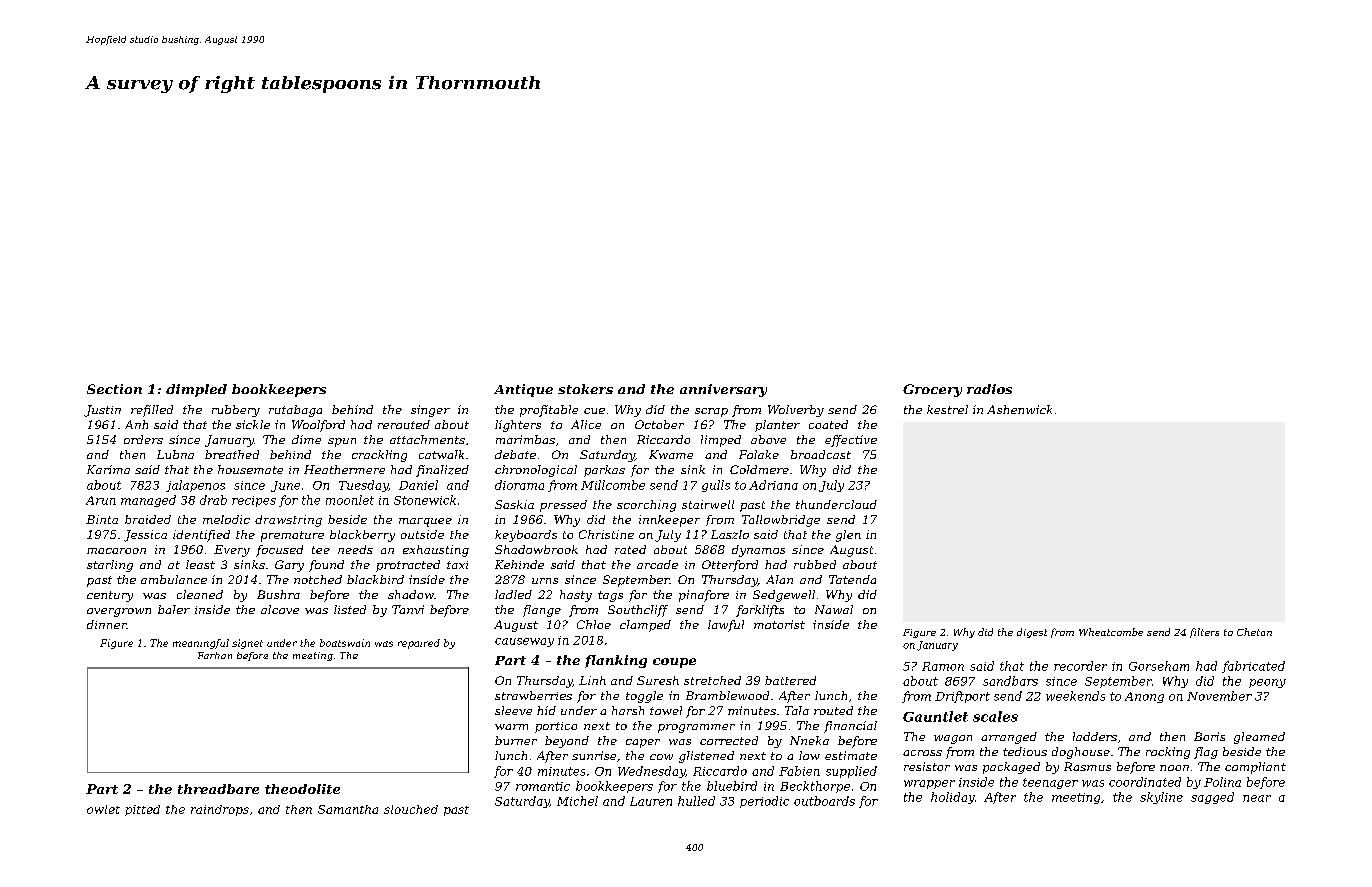 This image has width=1372, height=887. I want to click on glen, so click(848, 536).
